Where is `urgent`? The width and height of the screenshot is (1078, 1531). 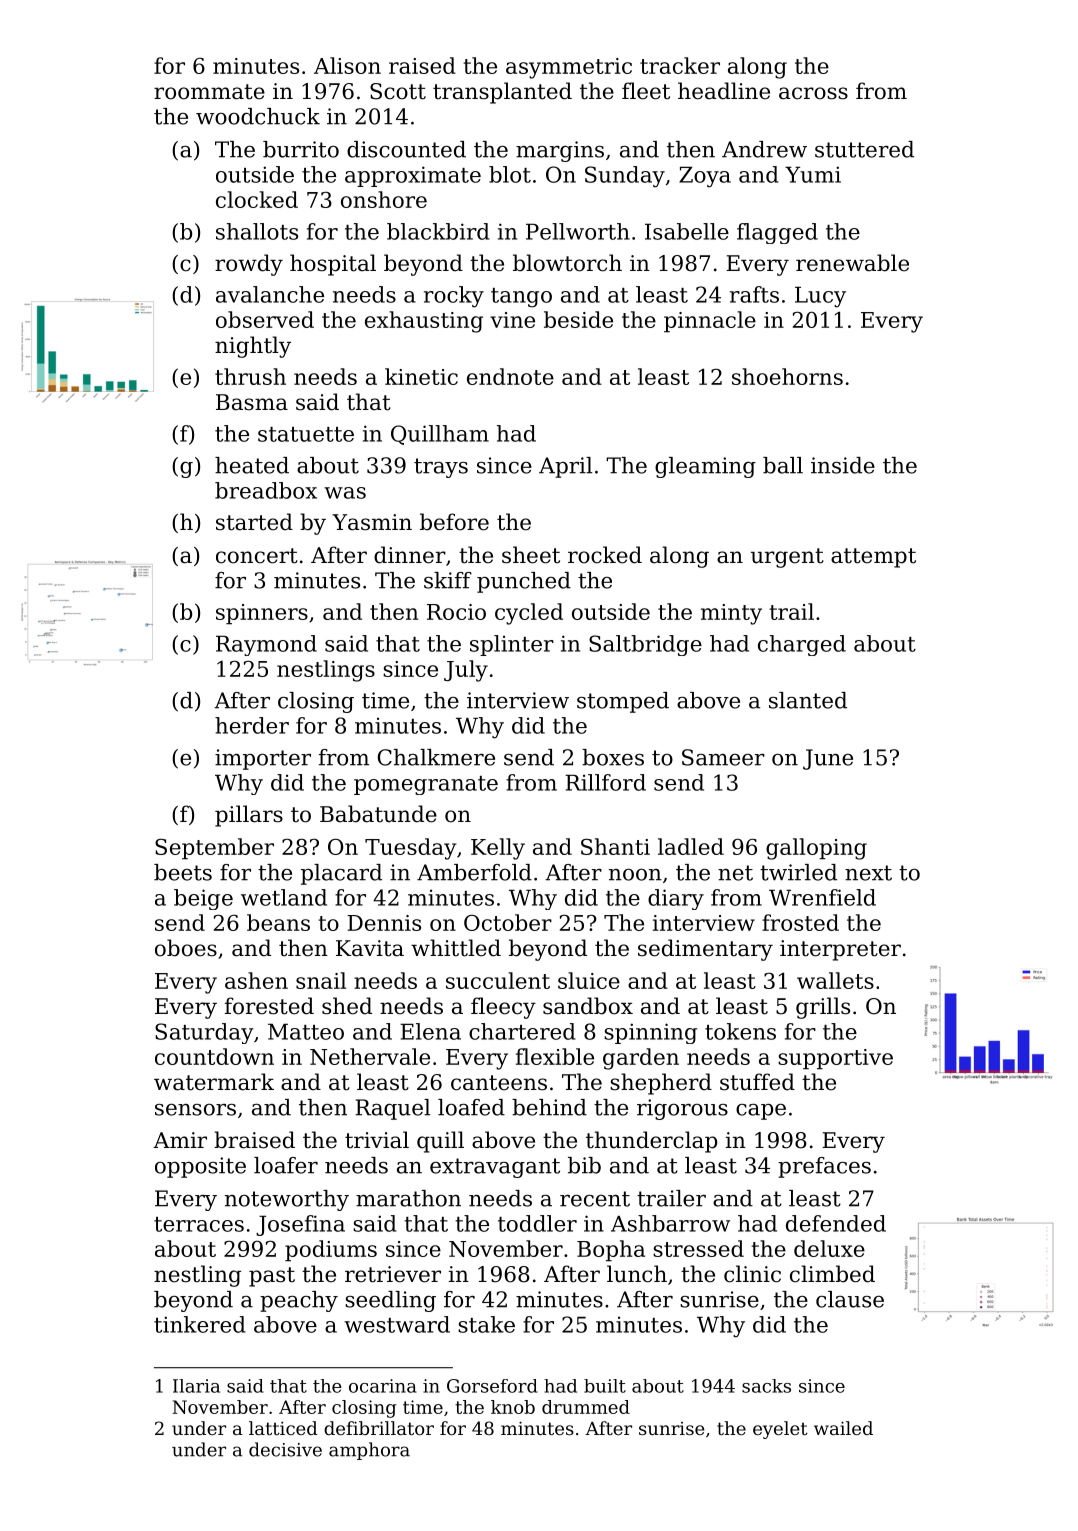
urgent is located at coordinates (787, 558).
